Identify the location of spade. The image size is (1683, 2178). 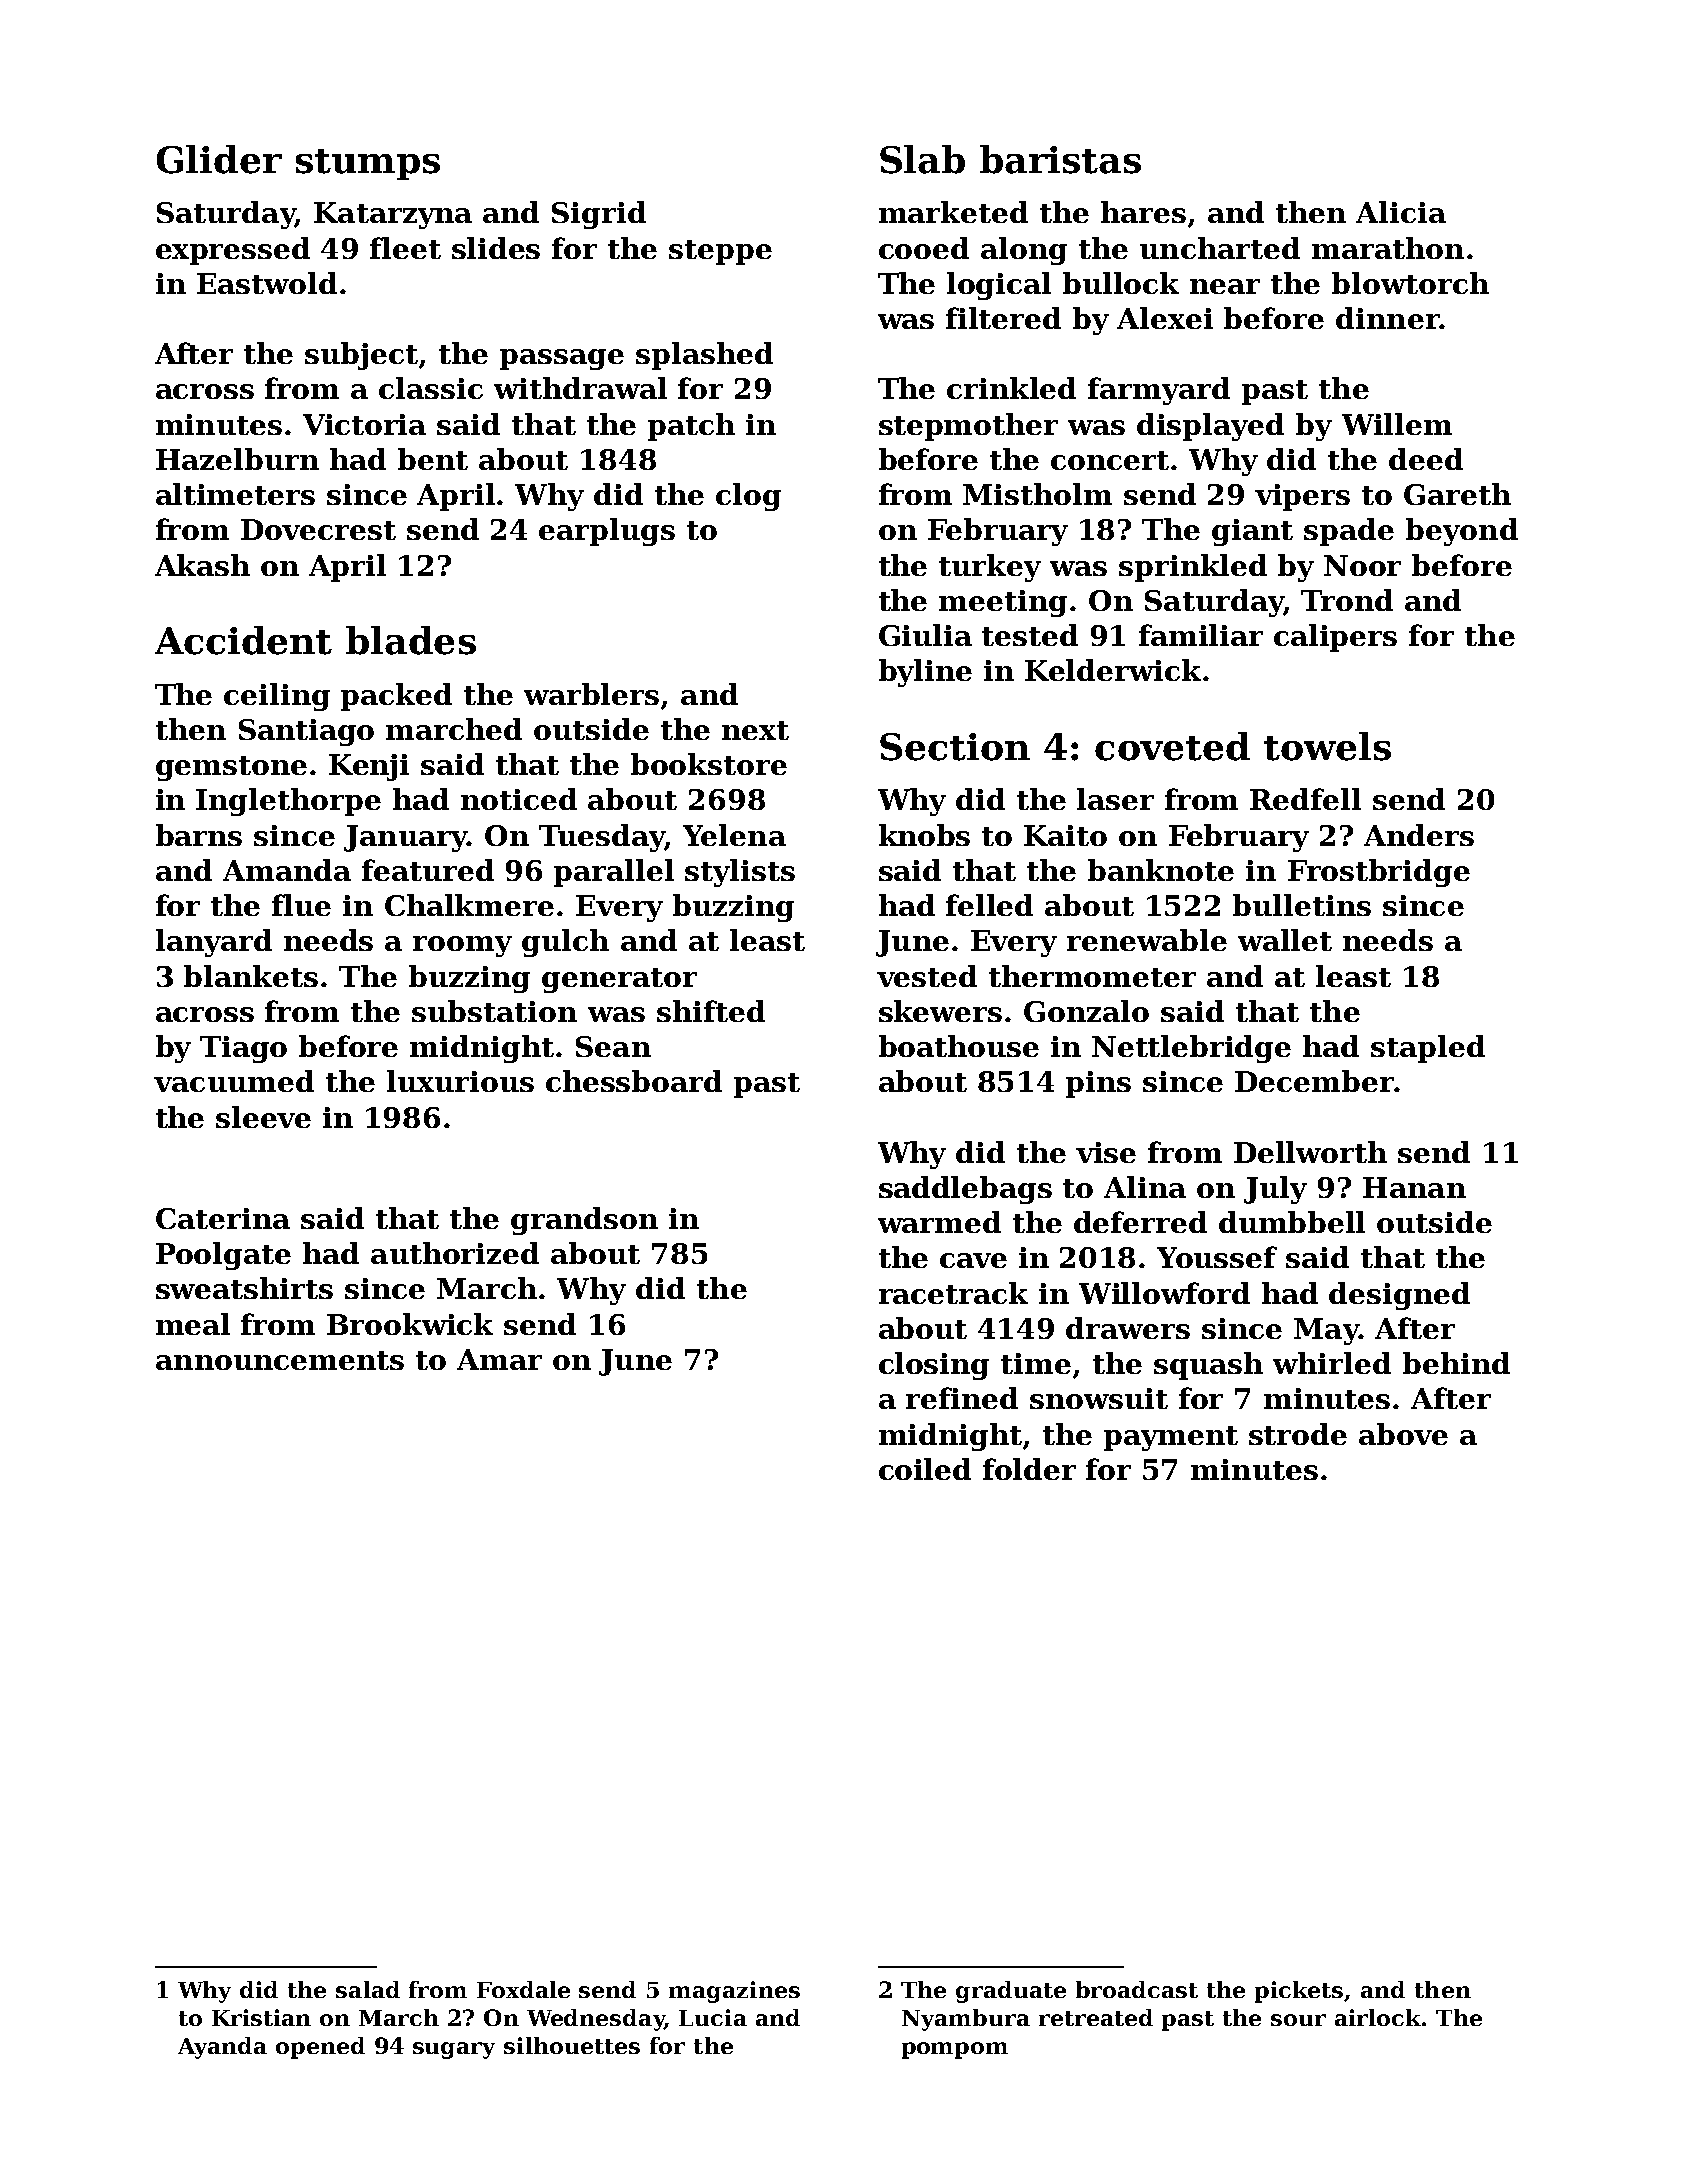
(1349, 532).
